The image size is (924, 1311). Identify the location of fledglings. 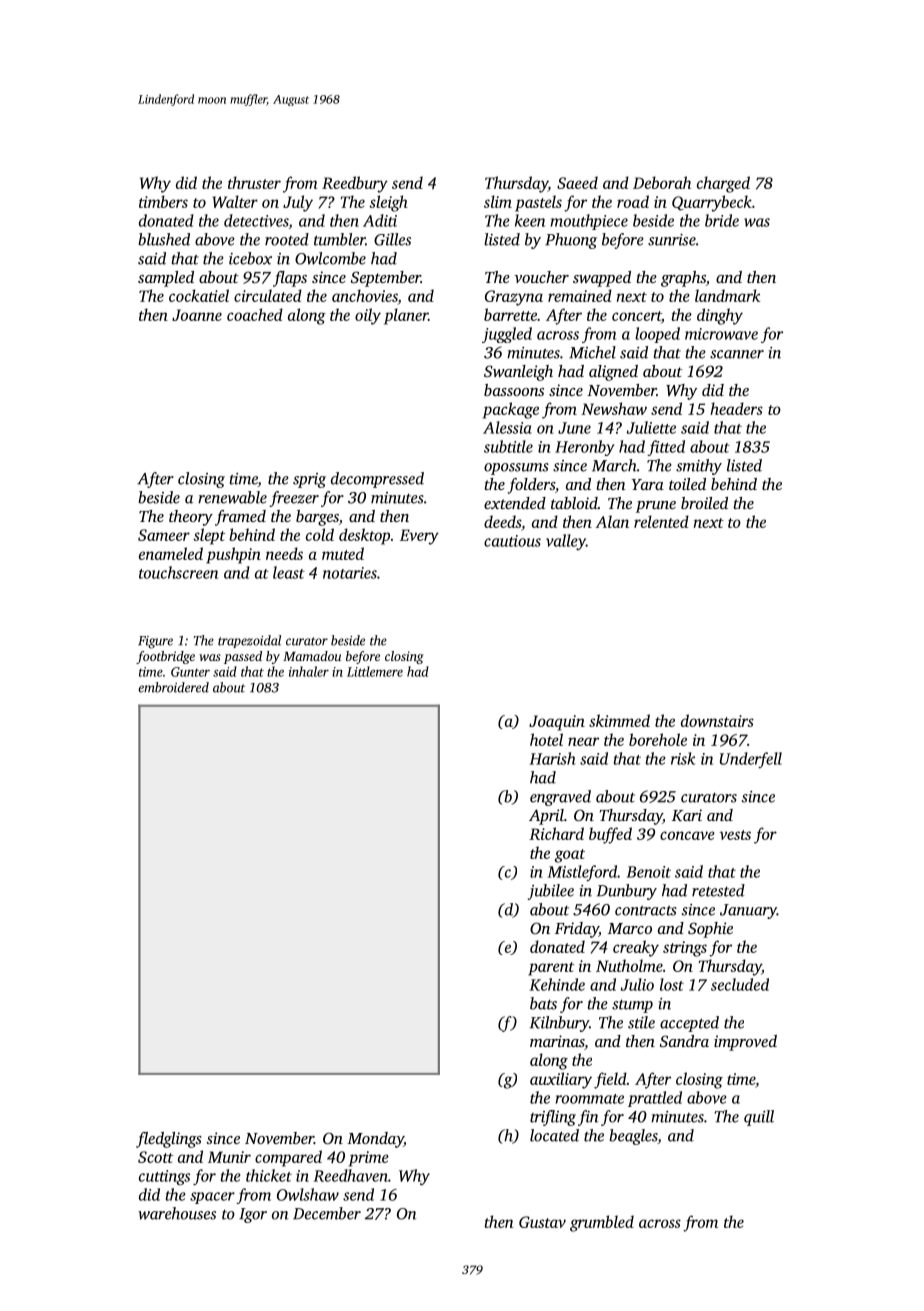
(169, 1140).
